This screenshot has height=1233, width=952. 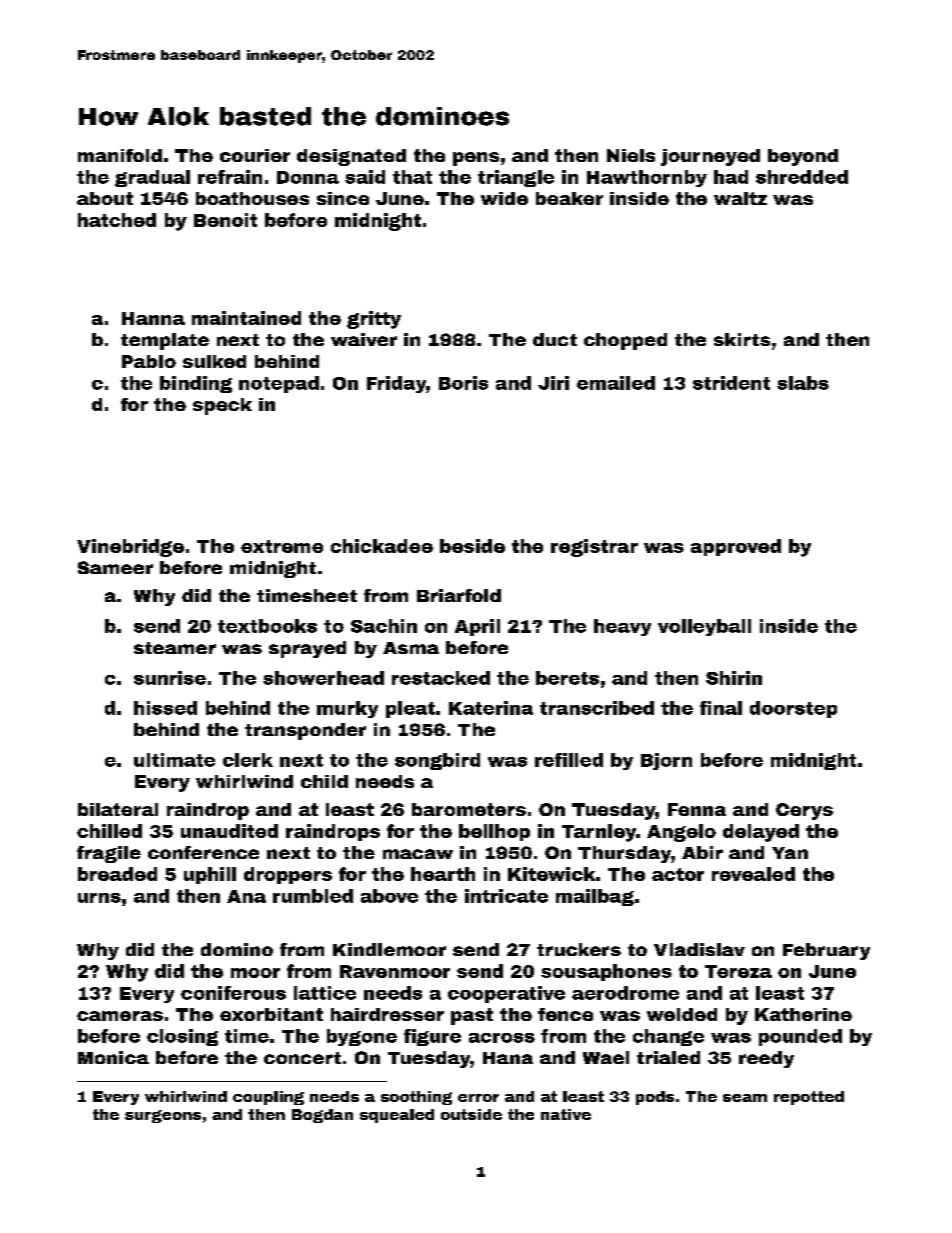 I want to click on gradual, so click(x=152, y=178).
